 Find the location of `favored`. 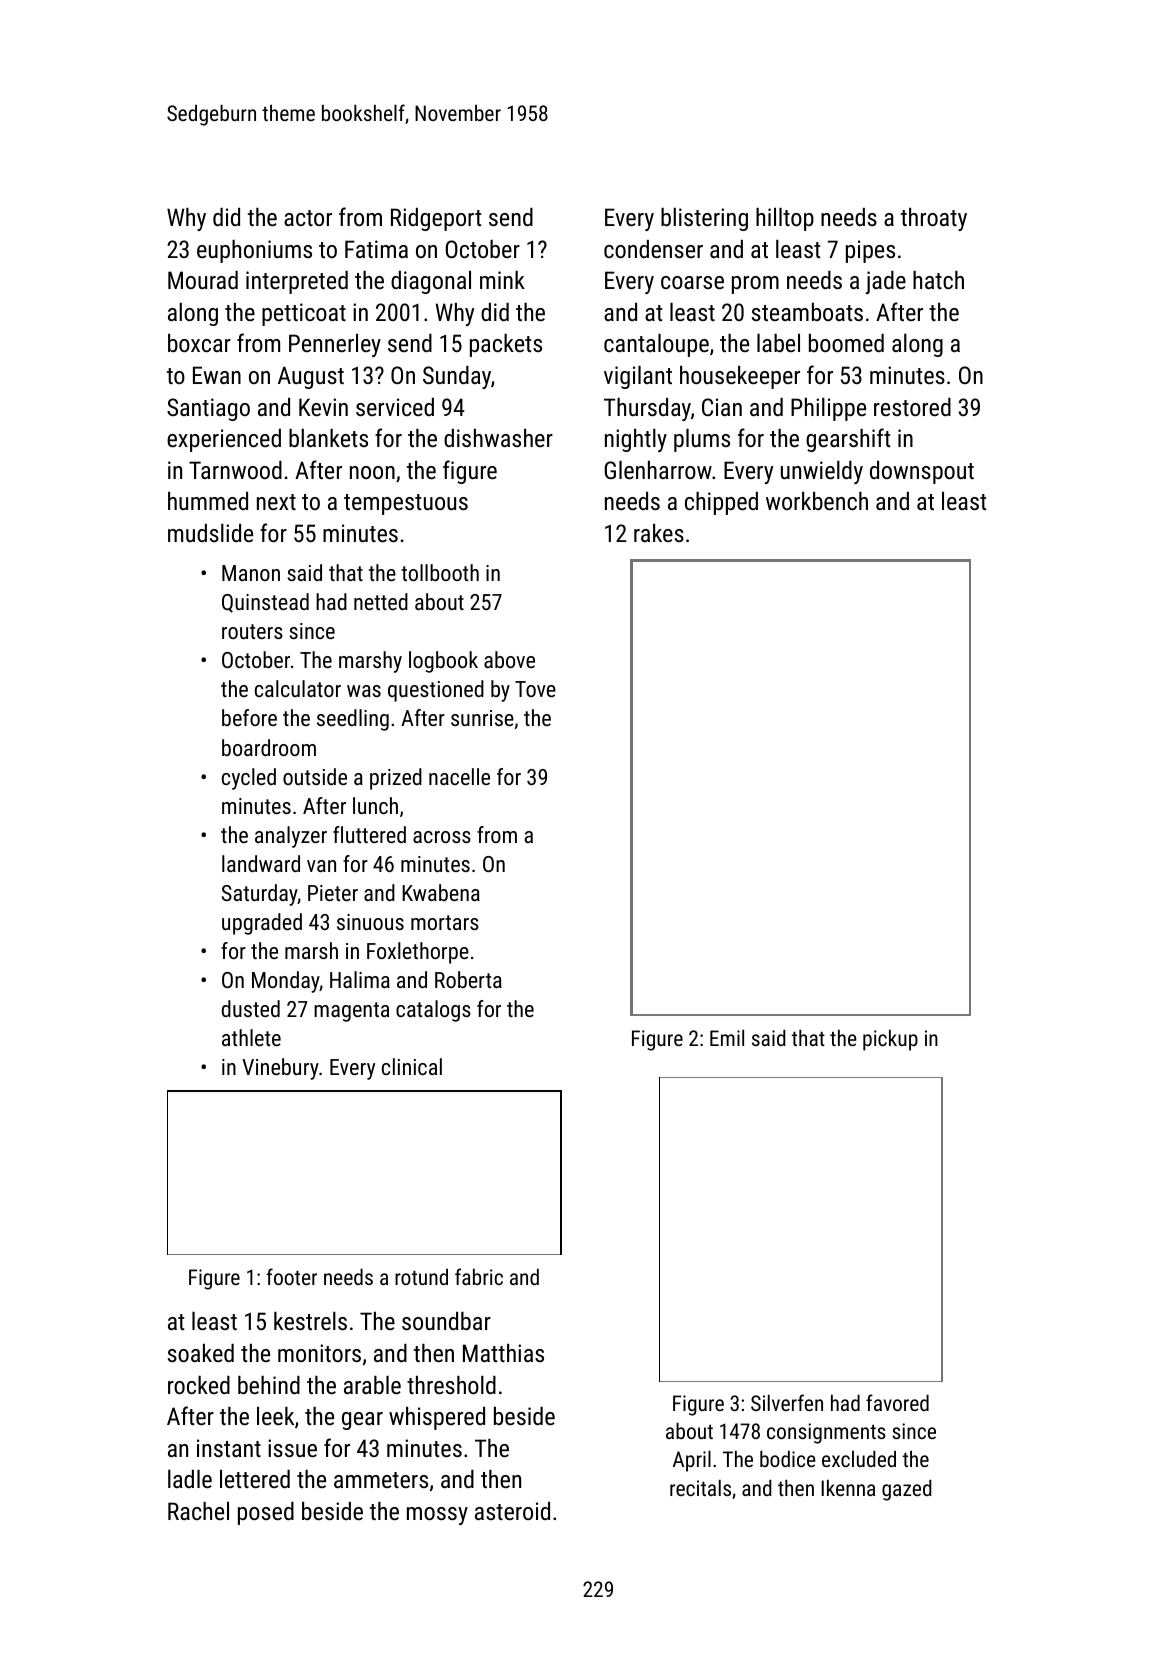

favored is located at coordinates (897, 1402).
